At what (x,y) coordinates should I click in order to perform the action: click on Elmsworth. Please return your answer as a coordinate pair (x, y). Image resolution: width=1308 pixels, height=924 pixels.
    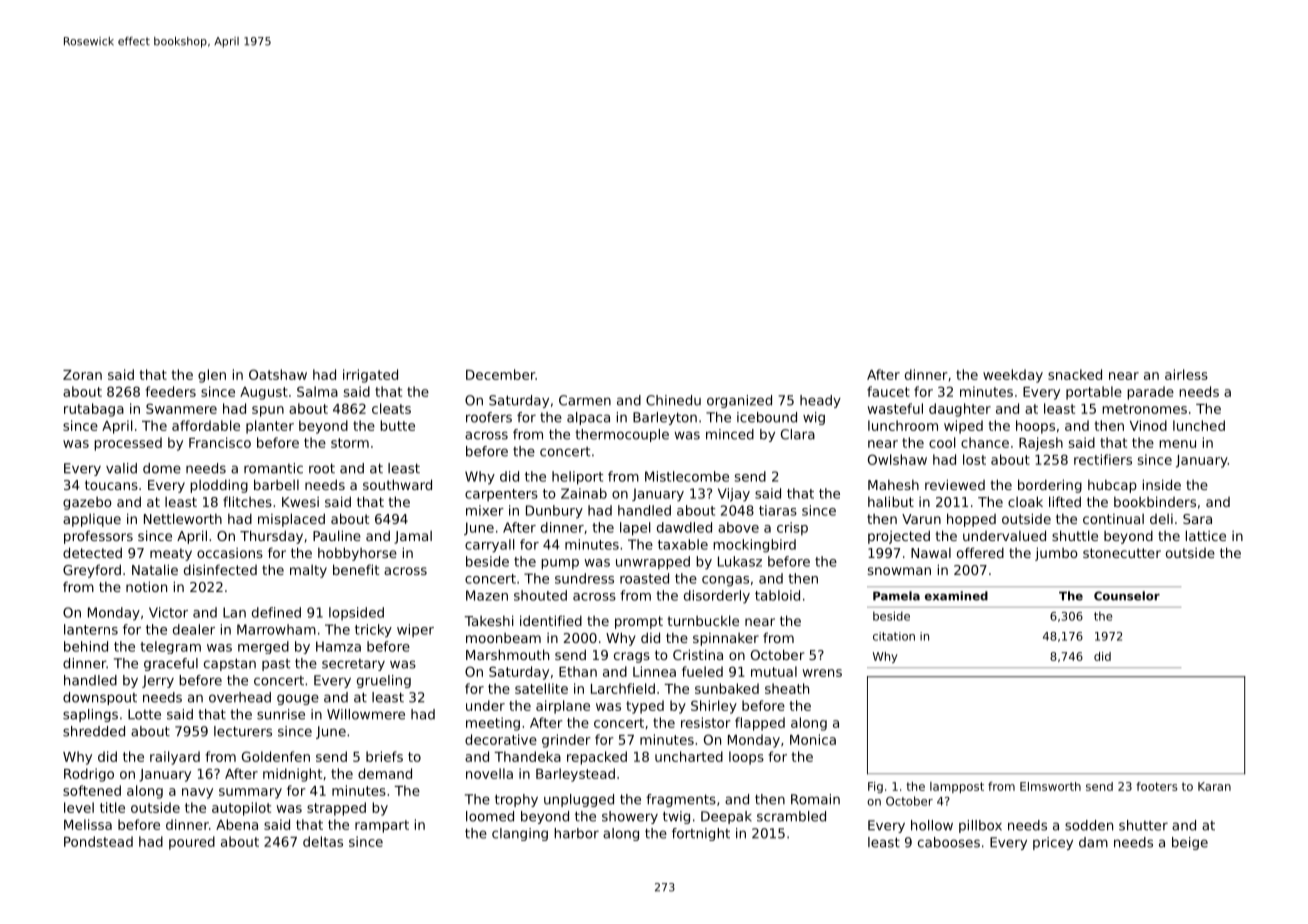
    Looking at the image, I should click on (1050, 786).
